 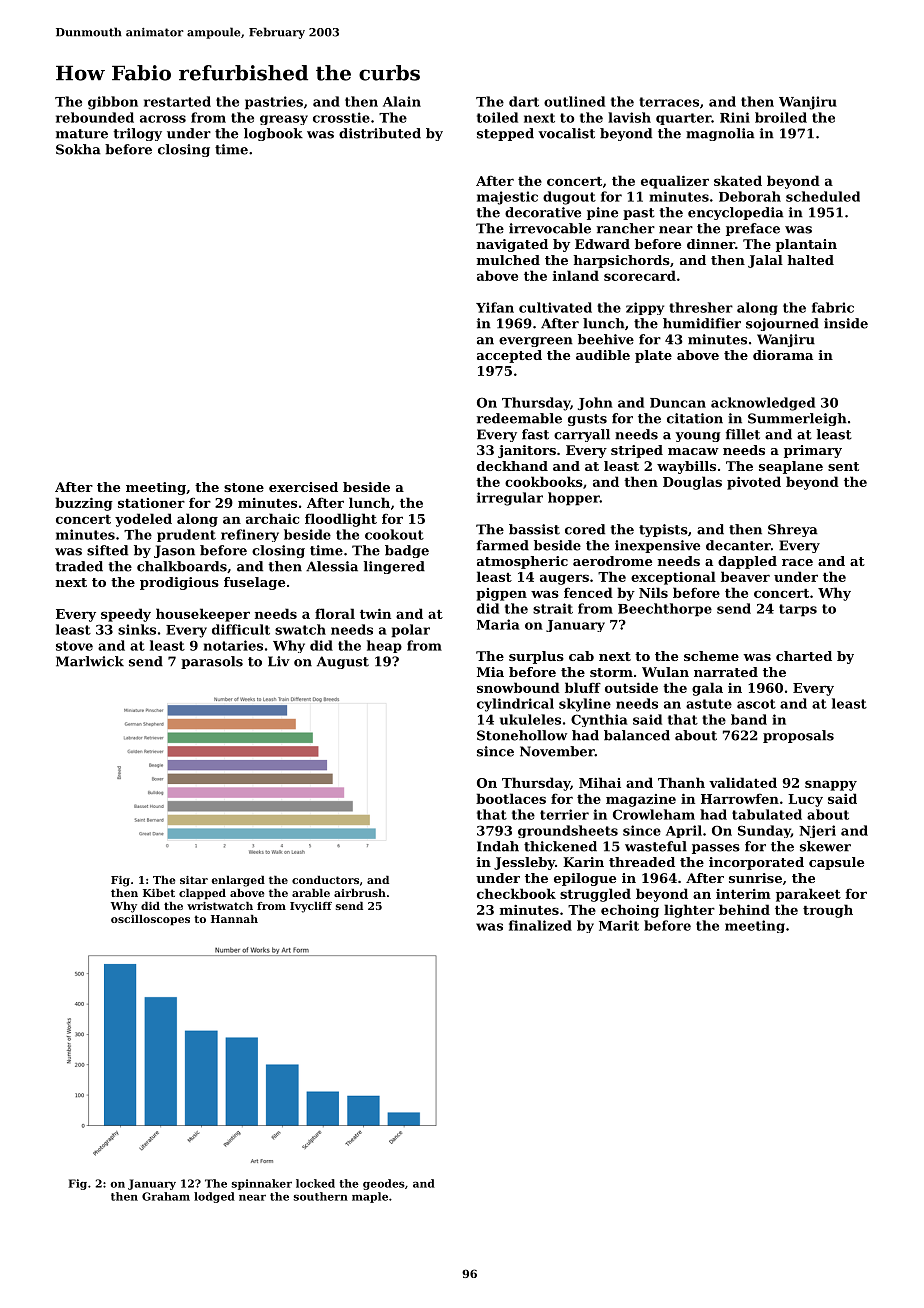 What do you see at coordinates (574, 101) in the image?
I see `outlined` at bounding box center [574, 101].
